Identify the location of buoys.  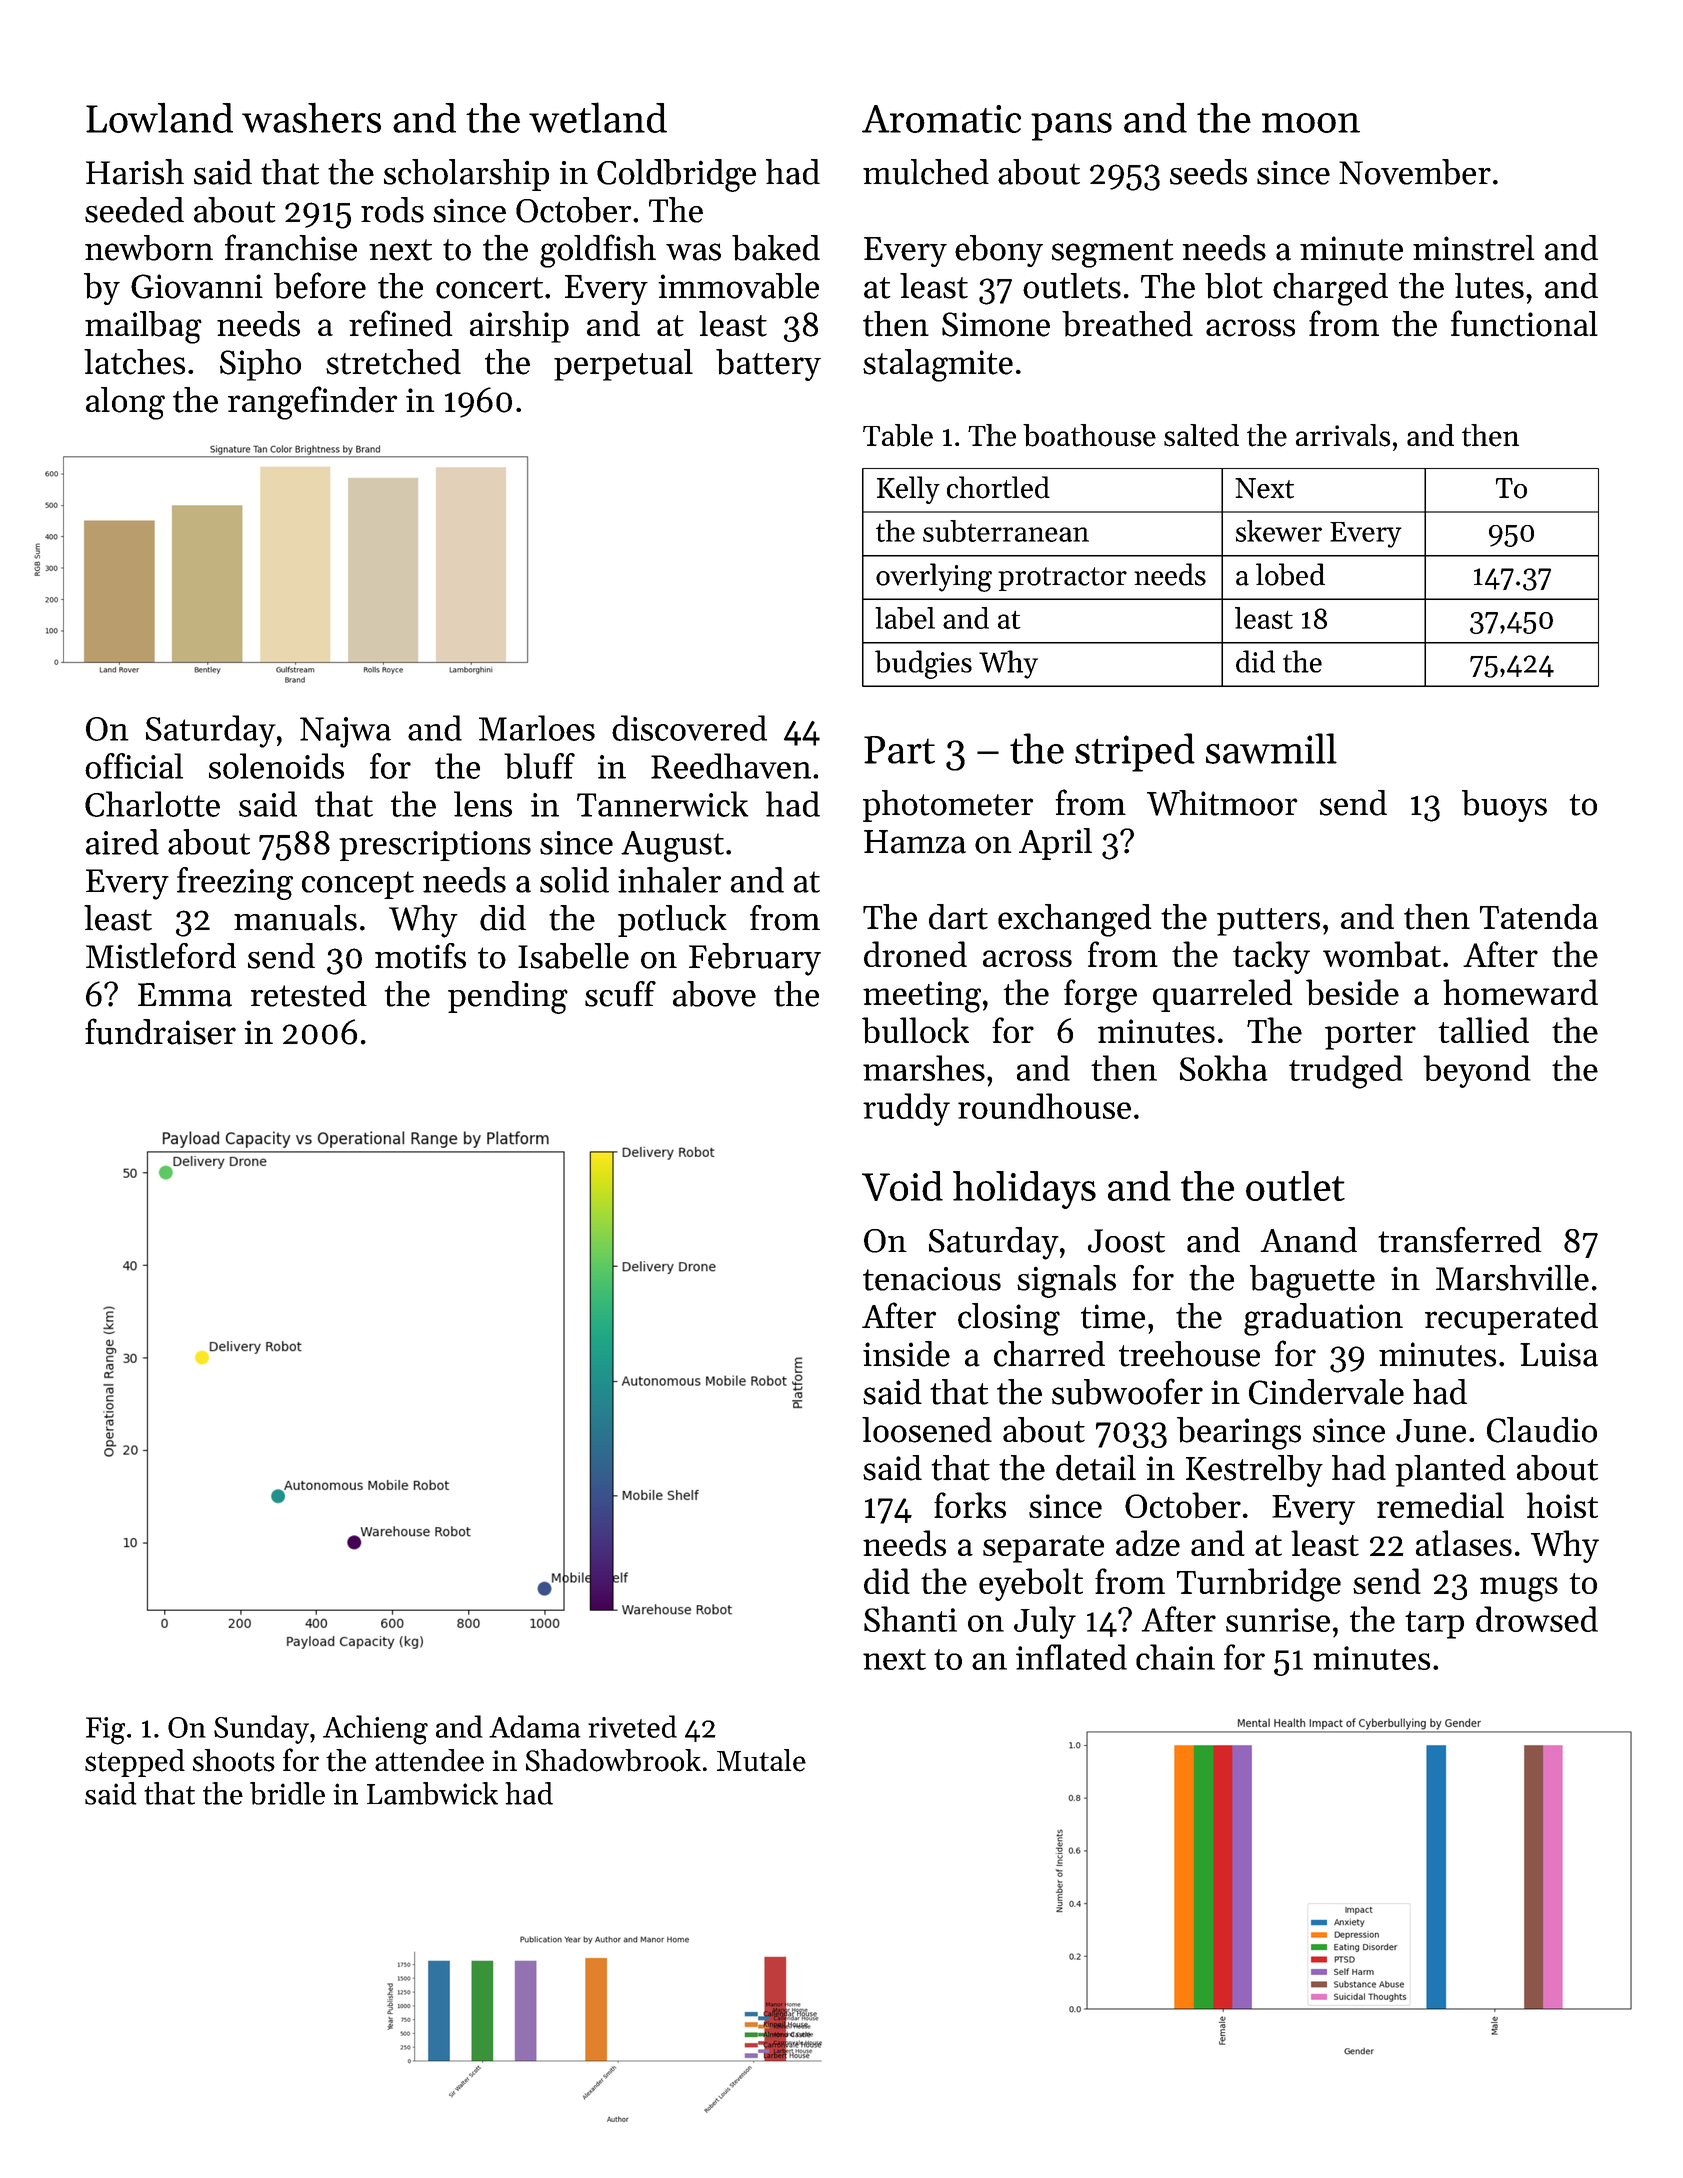
(1504, 806).
